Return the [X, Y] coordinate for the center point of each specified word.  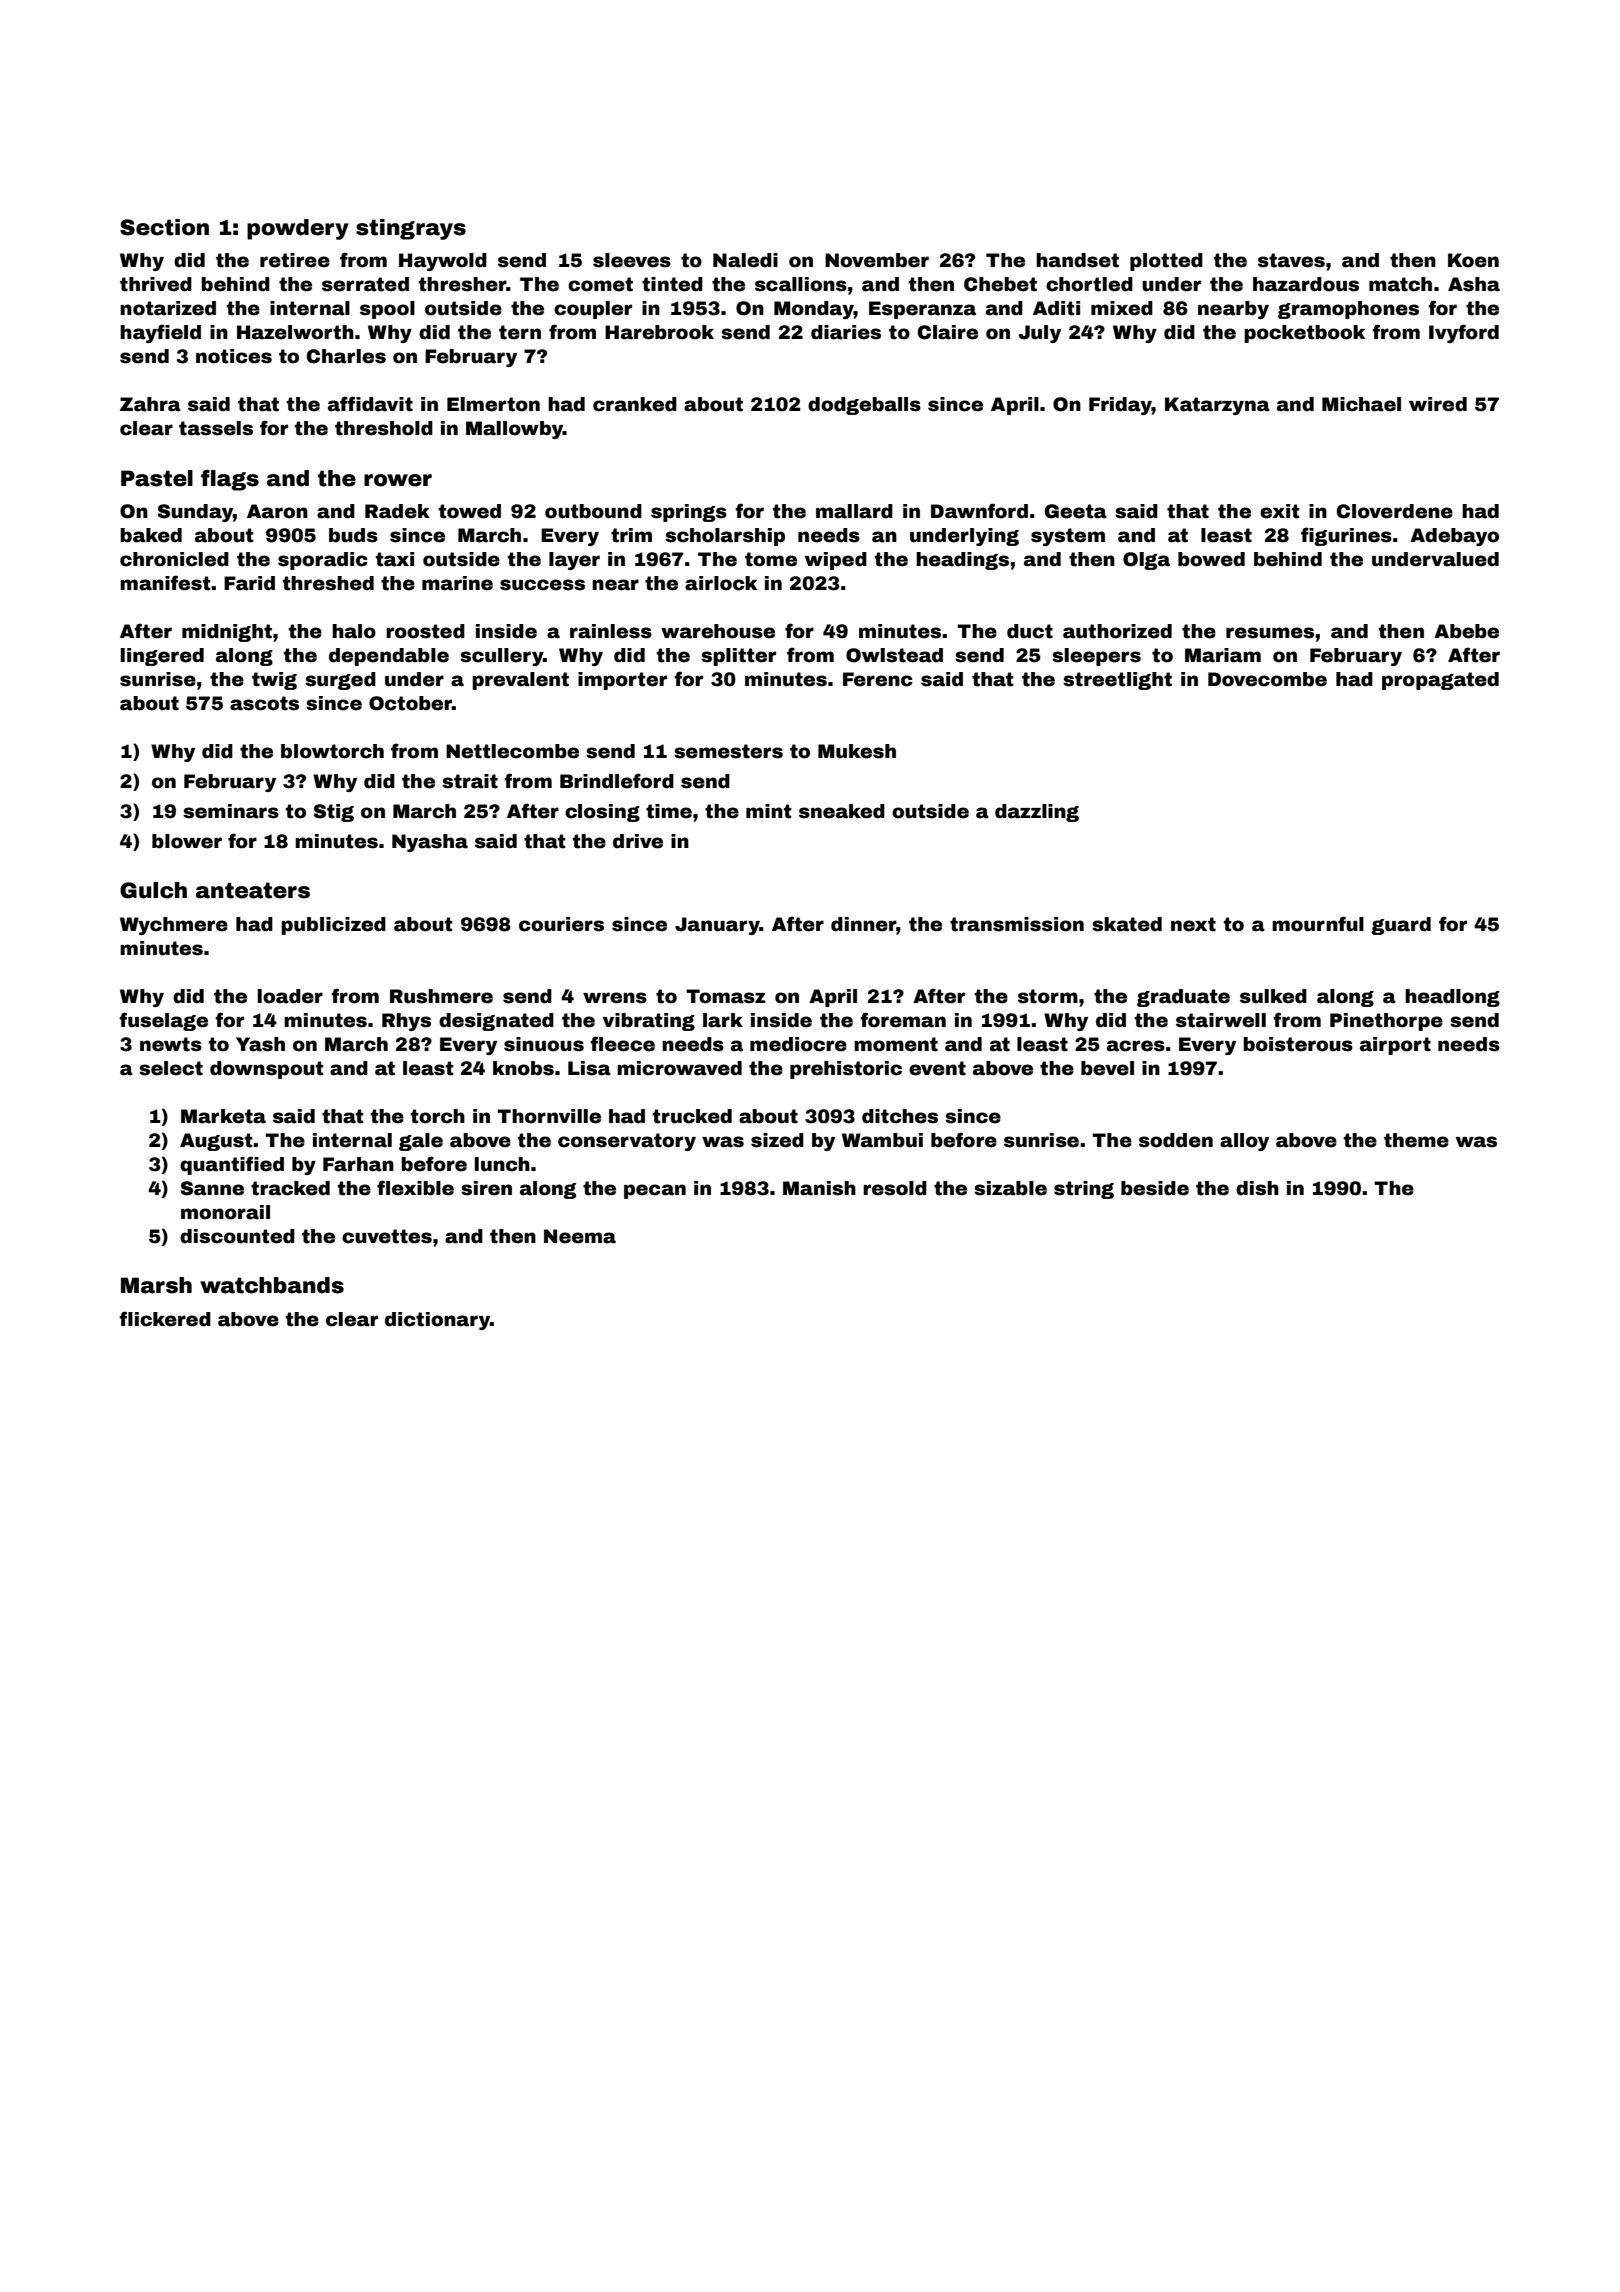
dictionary [437, 1321]
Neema [580, 1236]
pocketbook [1304, 334]
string [1084, 1190]
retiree [295, 260]
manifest [165, 583]
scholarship [725, 537]
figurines [1346, 536]
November [877, 260]
